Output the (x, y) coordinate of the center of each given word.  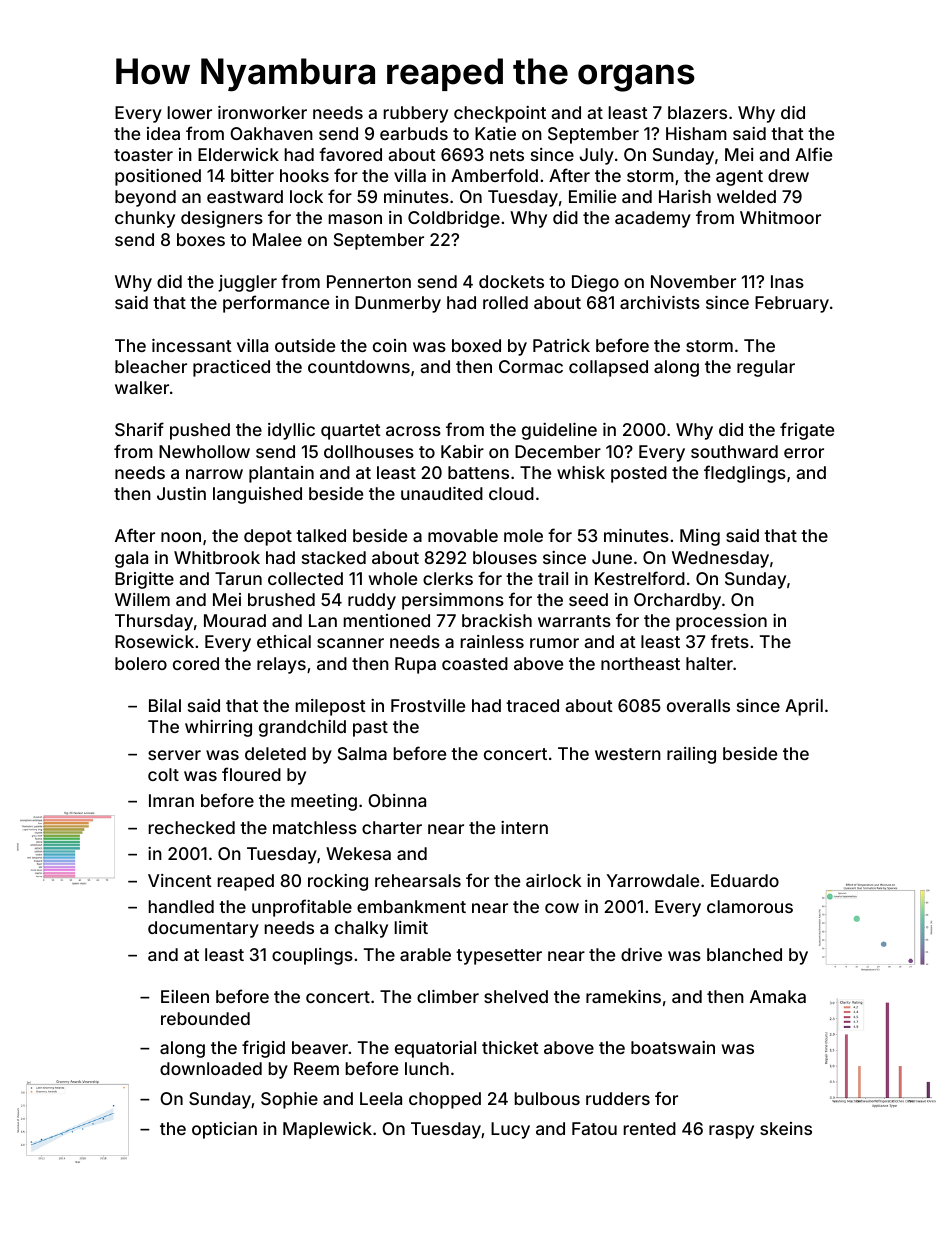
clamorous (750, 906)
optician (224, 1130)
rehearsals (418, 880)
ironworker (262, 112)
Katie (495, 133)
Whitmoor (780, 217)
